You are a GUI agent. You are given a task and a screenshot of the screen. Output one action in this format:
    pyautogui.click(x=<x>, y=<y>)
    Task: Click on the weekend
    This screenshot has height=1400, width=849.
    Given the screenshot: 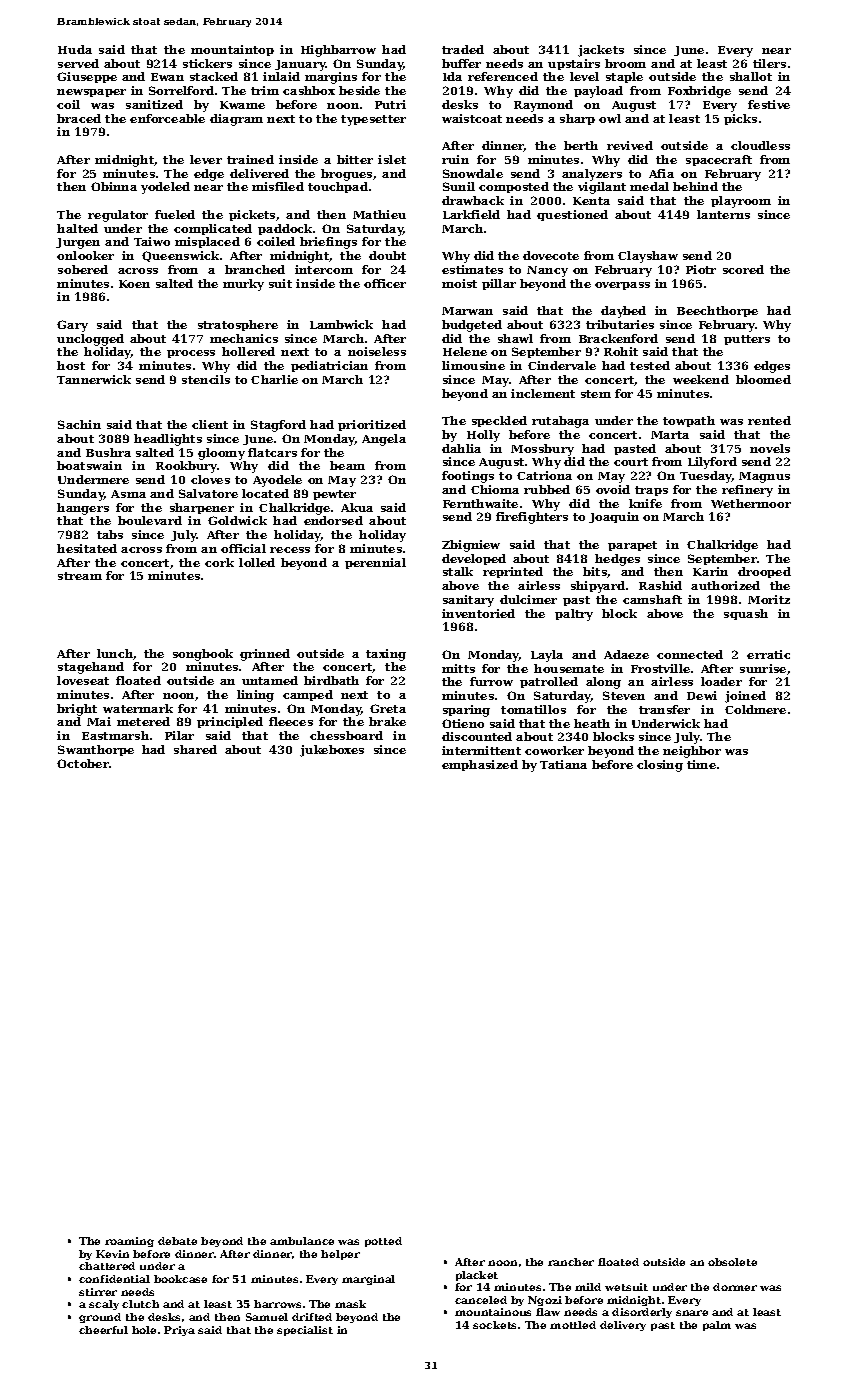 What is the action you would take?
    pyautogui.click(x=701, y=379)
